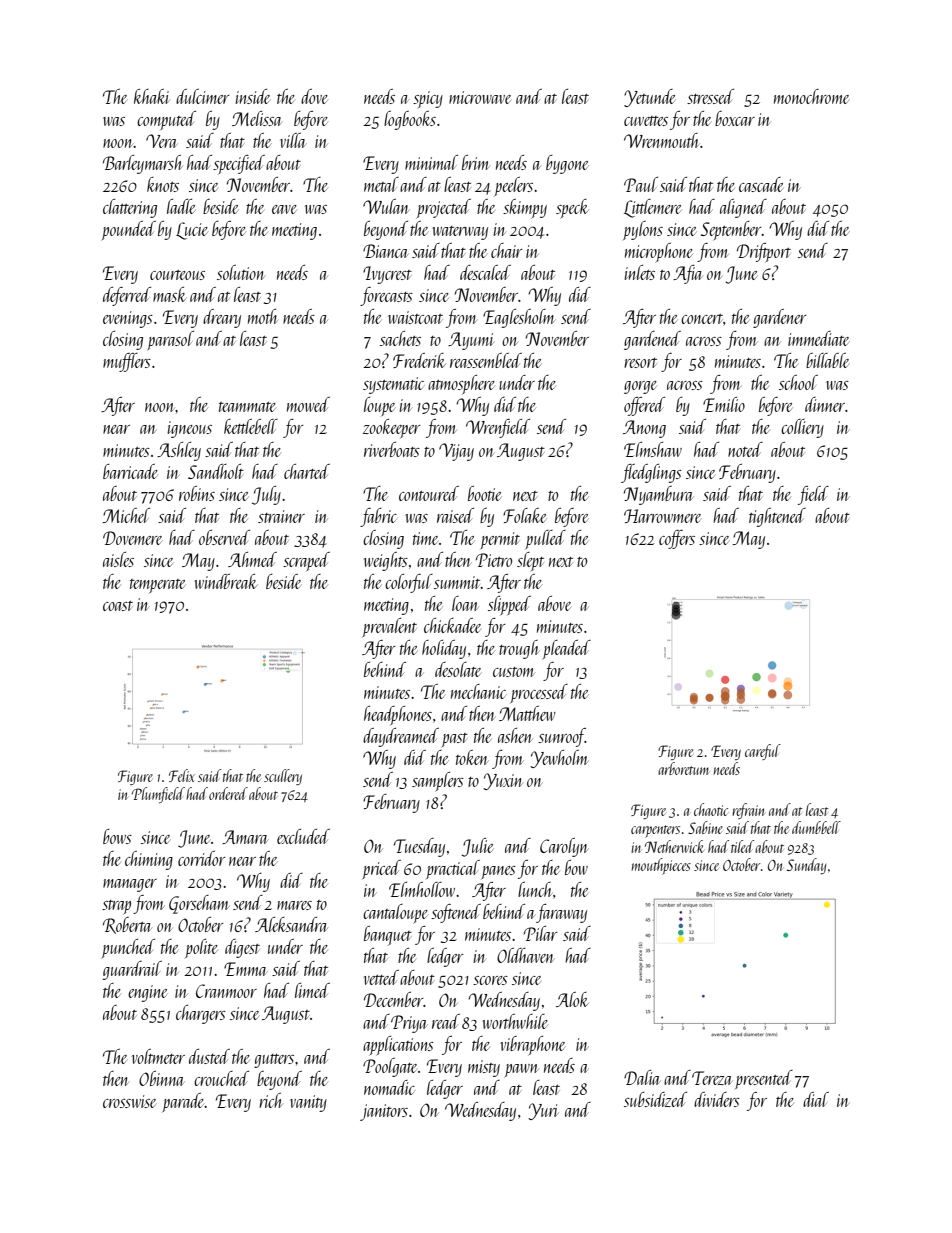  Describe the element at coordinates (224, 537) in the screenshot. I see `observed` at that location.
